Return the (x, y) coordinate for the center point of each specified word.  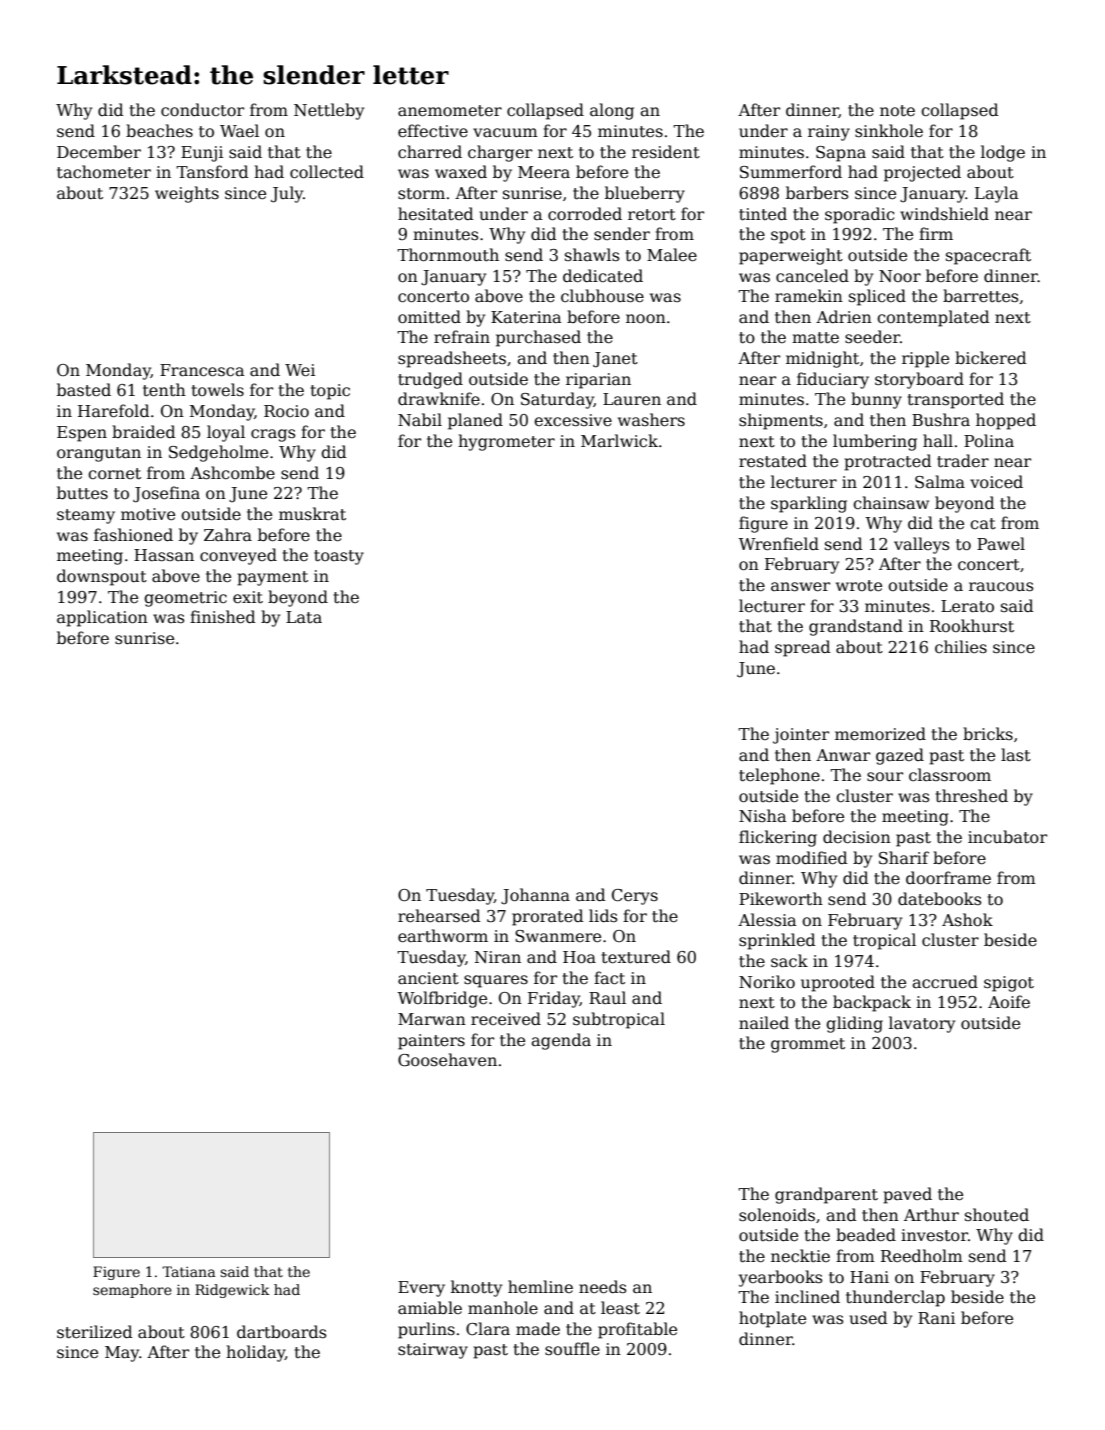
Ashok (967, 920)
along (612, 111)
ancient (428, 978)
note (897, 110)
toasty (339, 557)
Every (421, 1289)
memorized (880, 734)
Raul (607, 997)
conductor (202, 110)
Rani (936, 1318)
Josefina (166, 494)
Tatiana (189, 1271)
